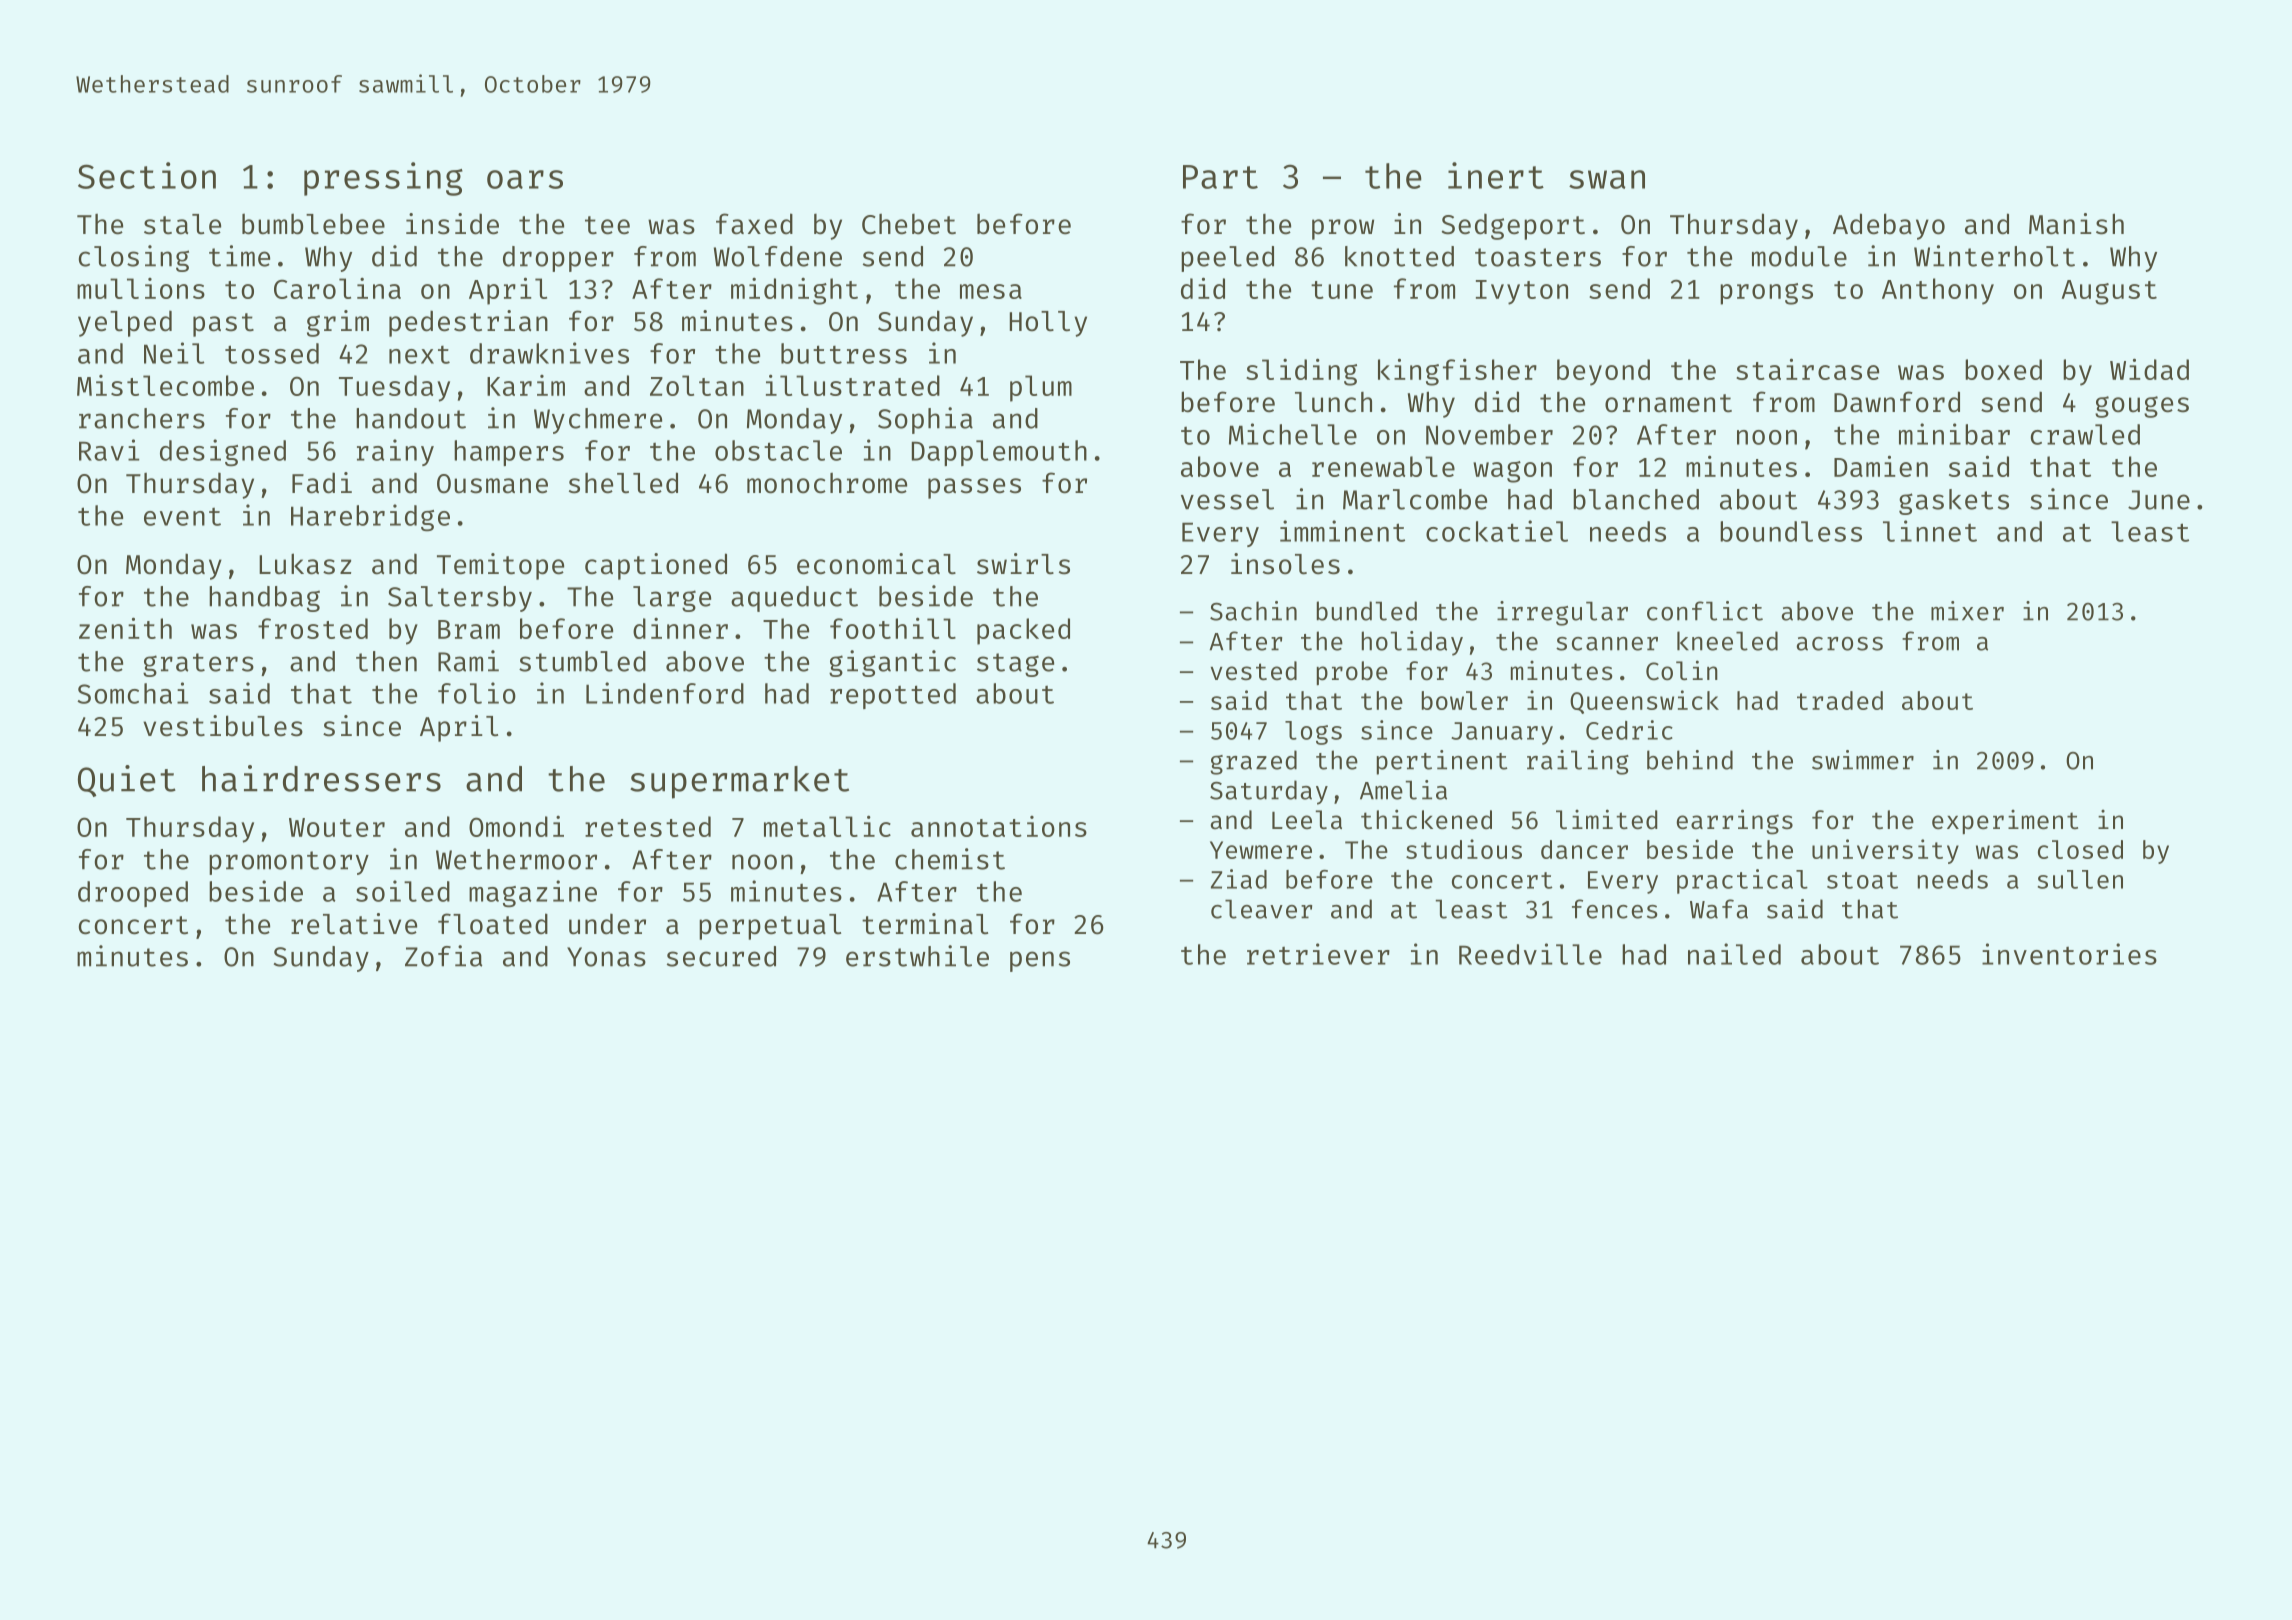 Image resolution: width=2292 pixels, height=1620 pixels. Describe the element at coordinates (1318, 954) in the screenshot. I see `retriever` at that location.
